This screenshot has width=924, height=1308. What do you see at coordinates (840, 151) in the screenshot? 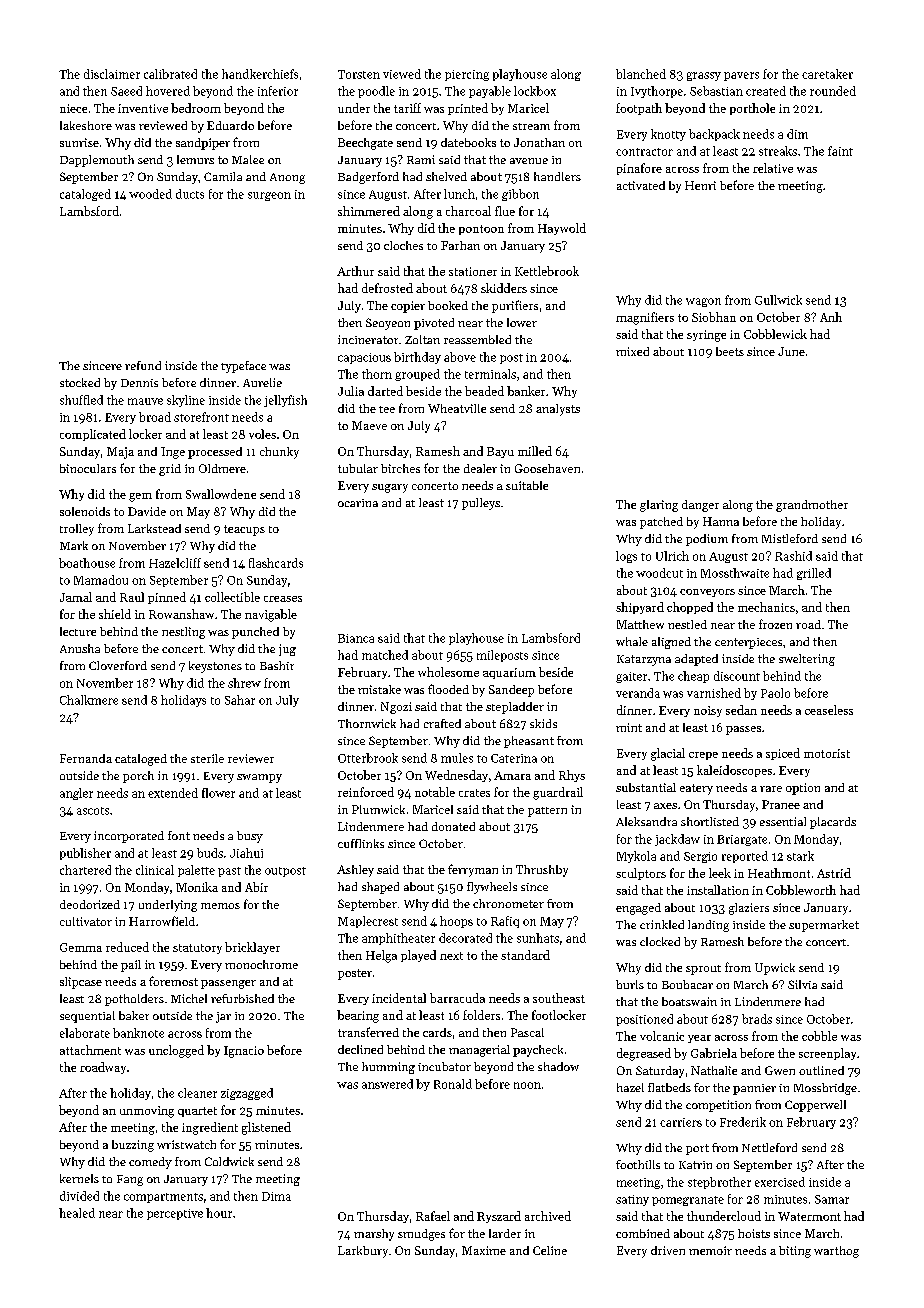
I see `faint` at bounding box center [840, 151].
